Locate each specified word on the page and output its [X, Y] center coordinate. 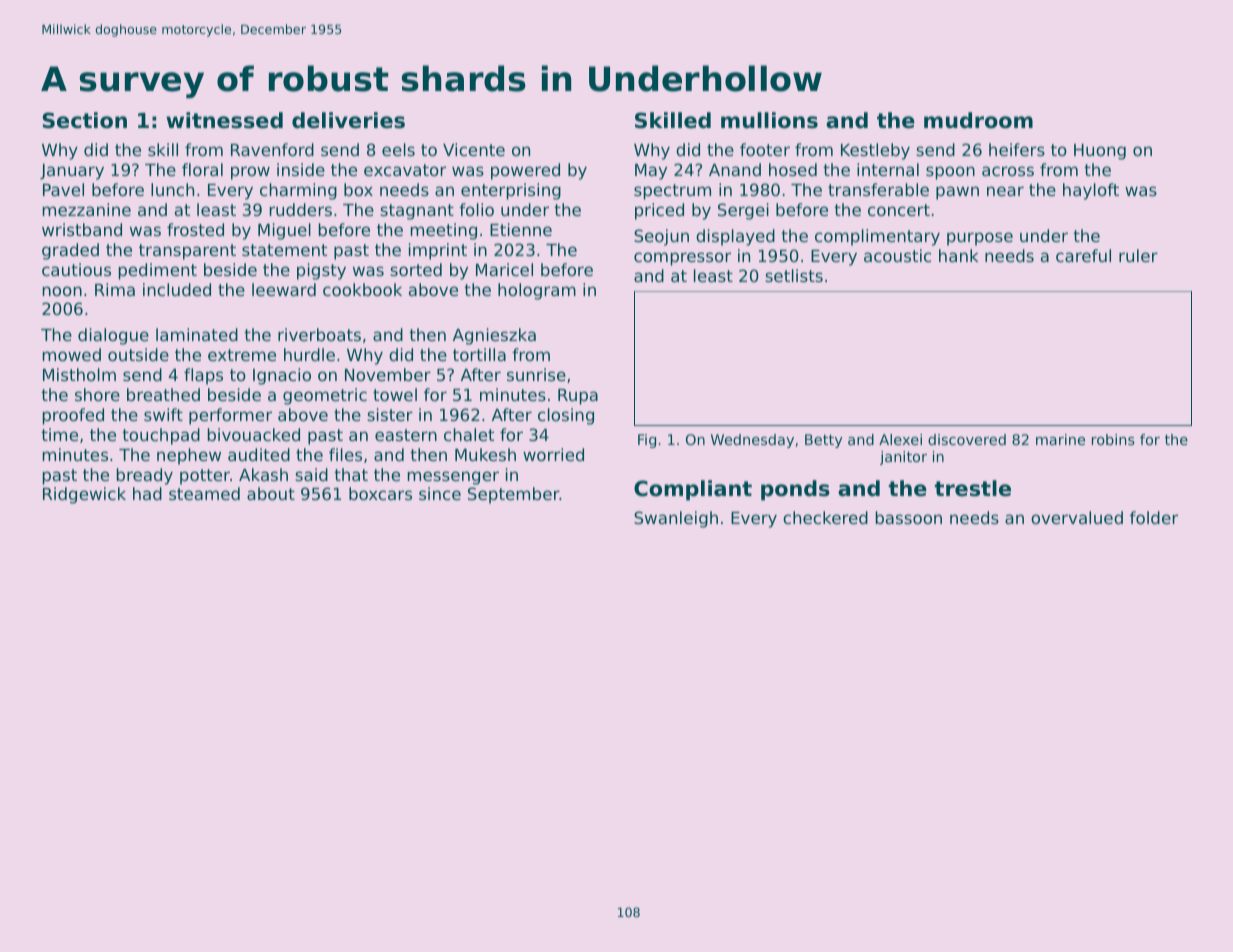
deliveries [348, 120]
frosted [195, 229]
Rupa [578, 397]
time [59, 434]
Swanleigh [676, 519]
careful [1083, 255]
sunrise [536, 374]
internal [888, 169]
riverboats [319, 334]
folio [476, 209]
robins [1113, 439]
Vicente [474, 149]
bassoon [909, 517]
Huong [1100, 152]
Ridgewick [84, 495]
